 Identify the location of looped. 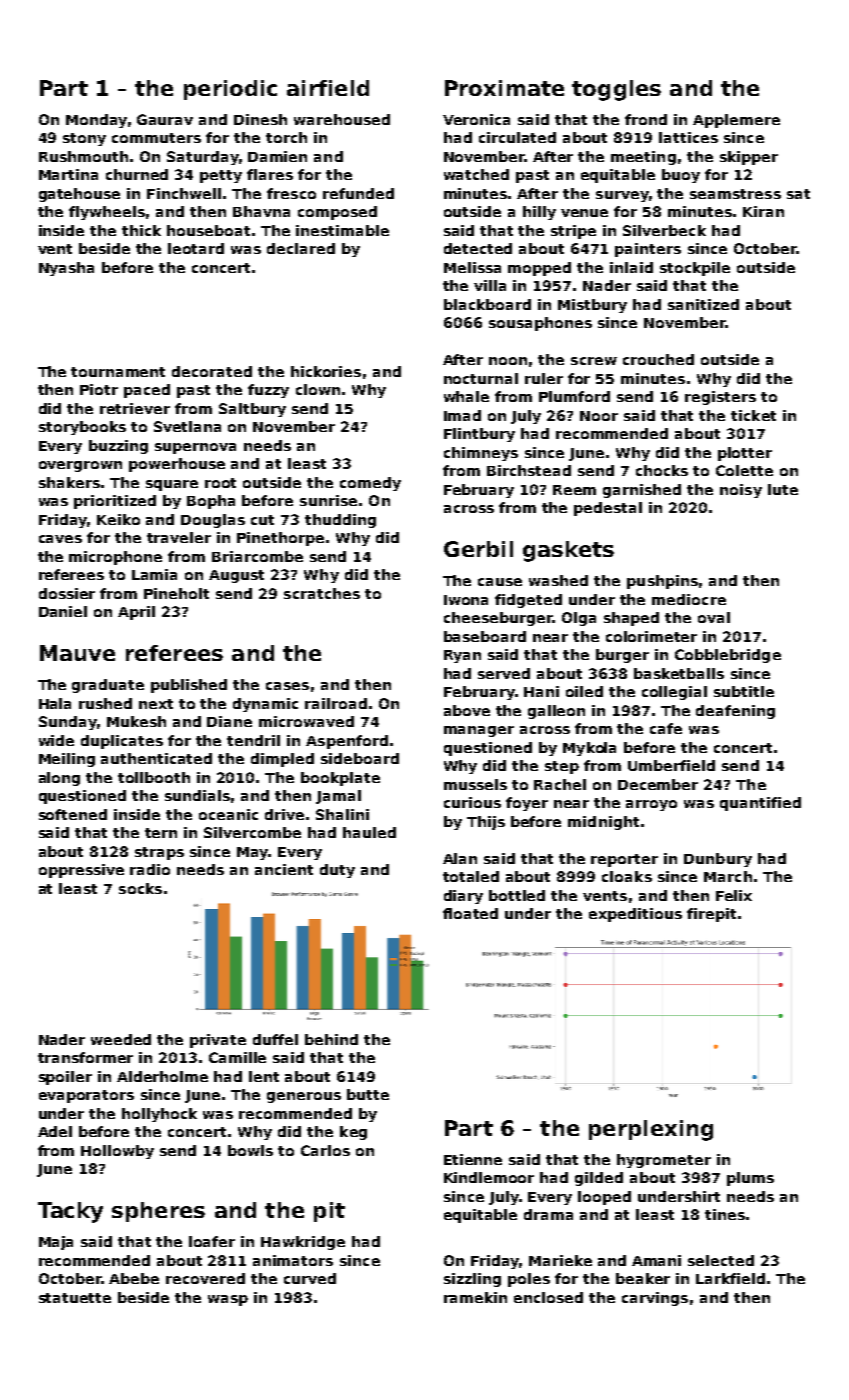
(604, 1198).
